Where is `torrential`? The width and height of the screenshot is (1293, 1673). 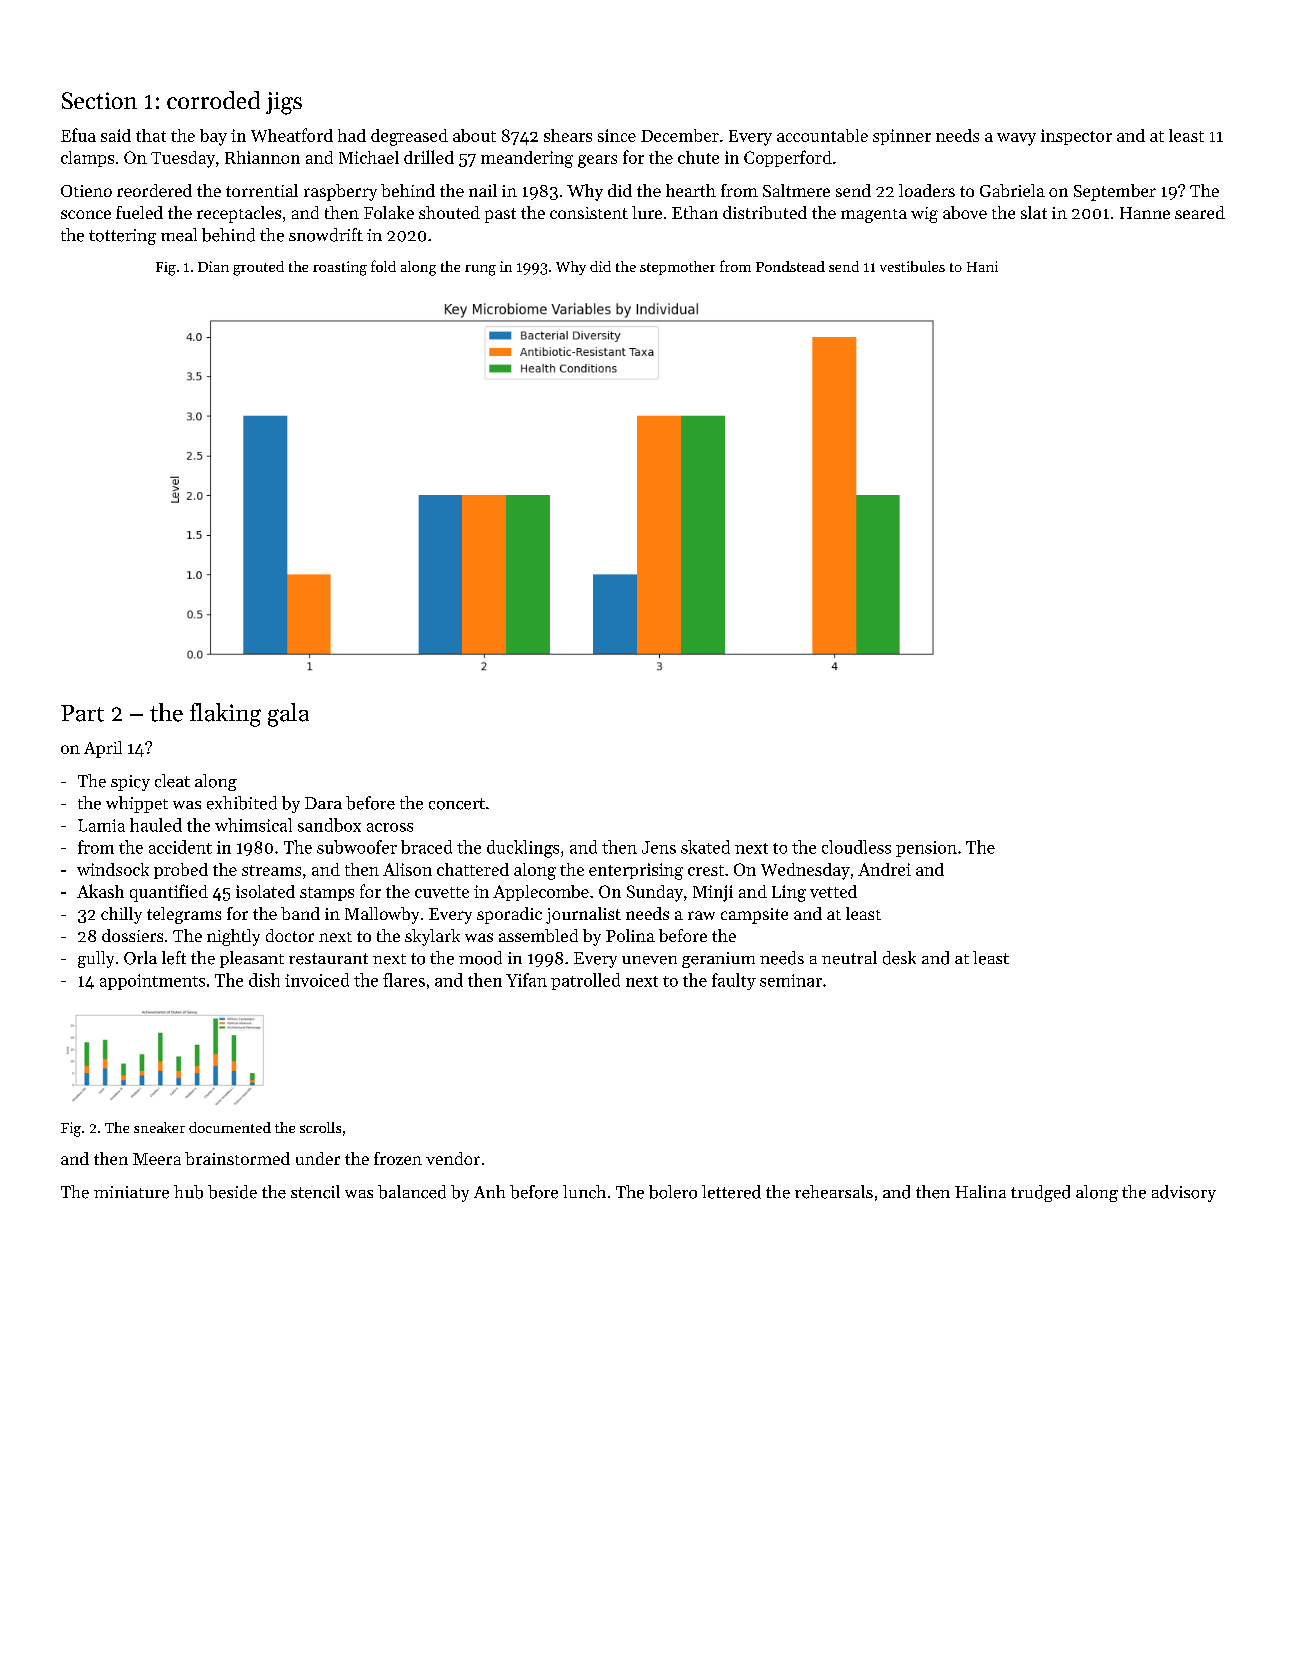 torrential is located at coordinates (262, 190).
